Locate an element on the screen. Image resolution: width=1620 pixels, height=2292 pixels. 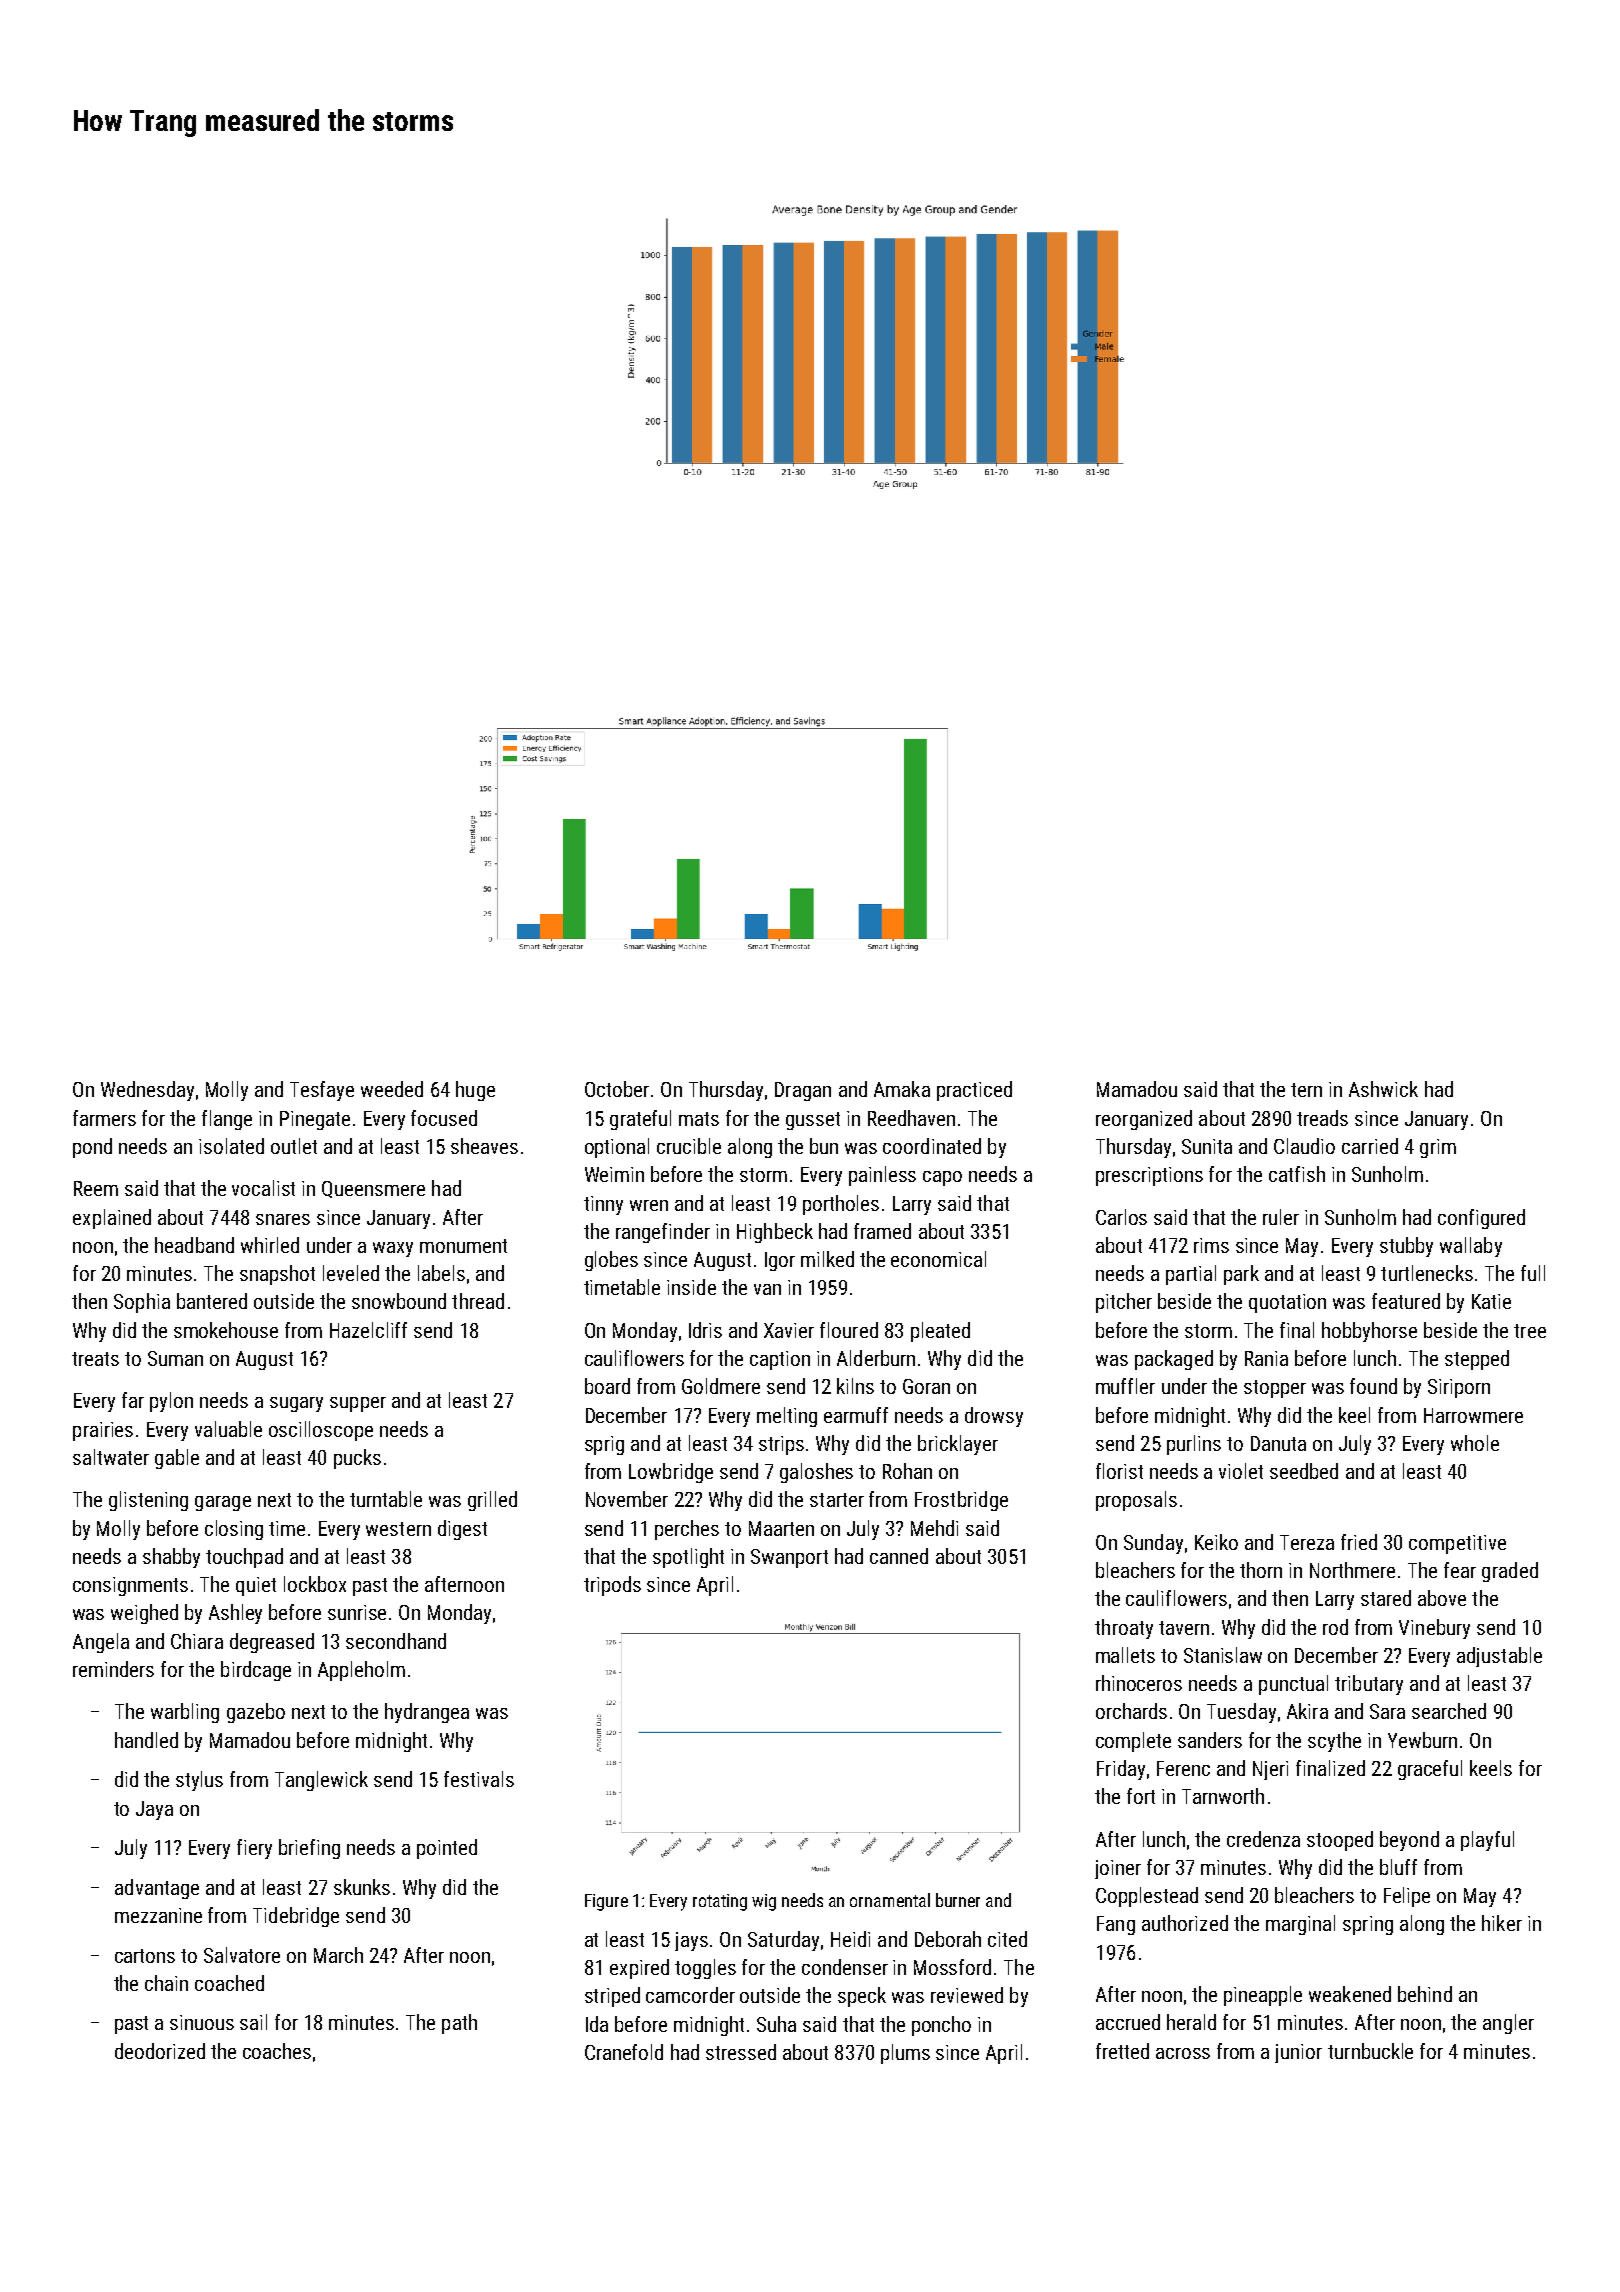
packaged is located at coordinates (1174, 1360).
